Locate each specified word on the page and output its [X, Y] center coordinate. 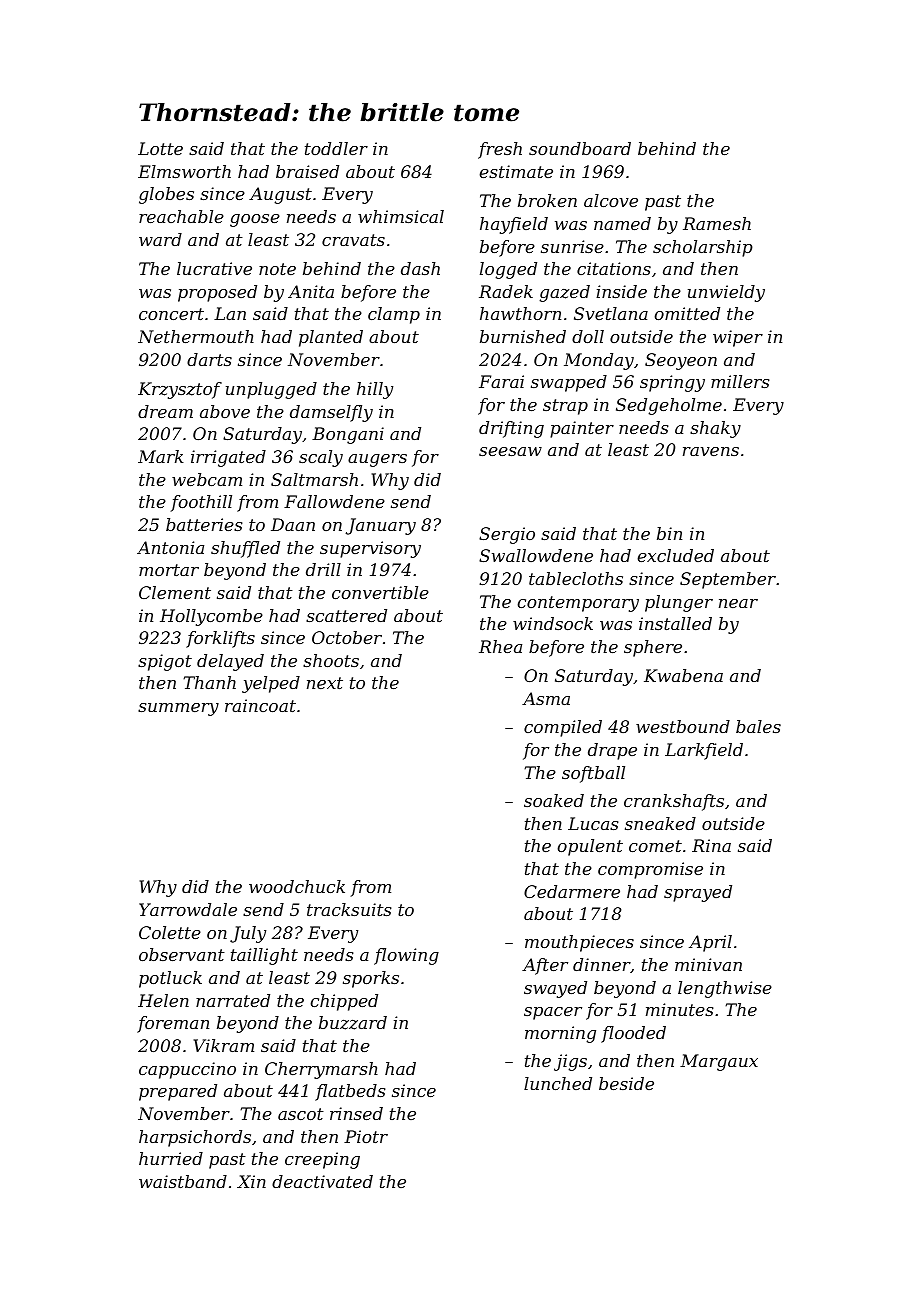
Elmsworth [184, 171]
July [248, 934]
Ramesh [717, 223]
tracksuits [349, 909]
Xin [251, 1181]
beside [626, 1083]
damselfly [331, 413]
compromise [650, 870]
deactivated [322, 1181]
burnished [523, 336]
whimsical [401, 216]
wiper [738, 338]
